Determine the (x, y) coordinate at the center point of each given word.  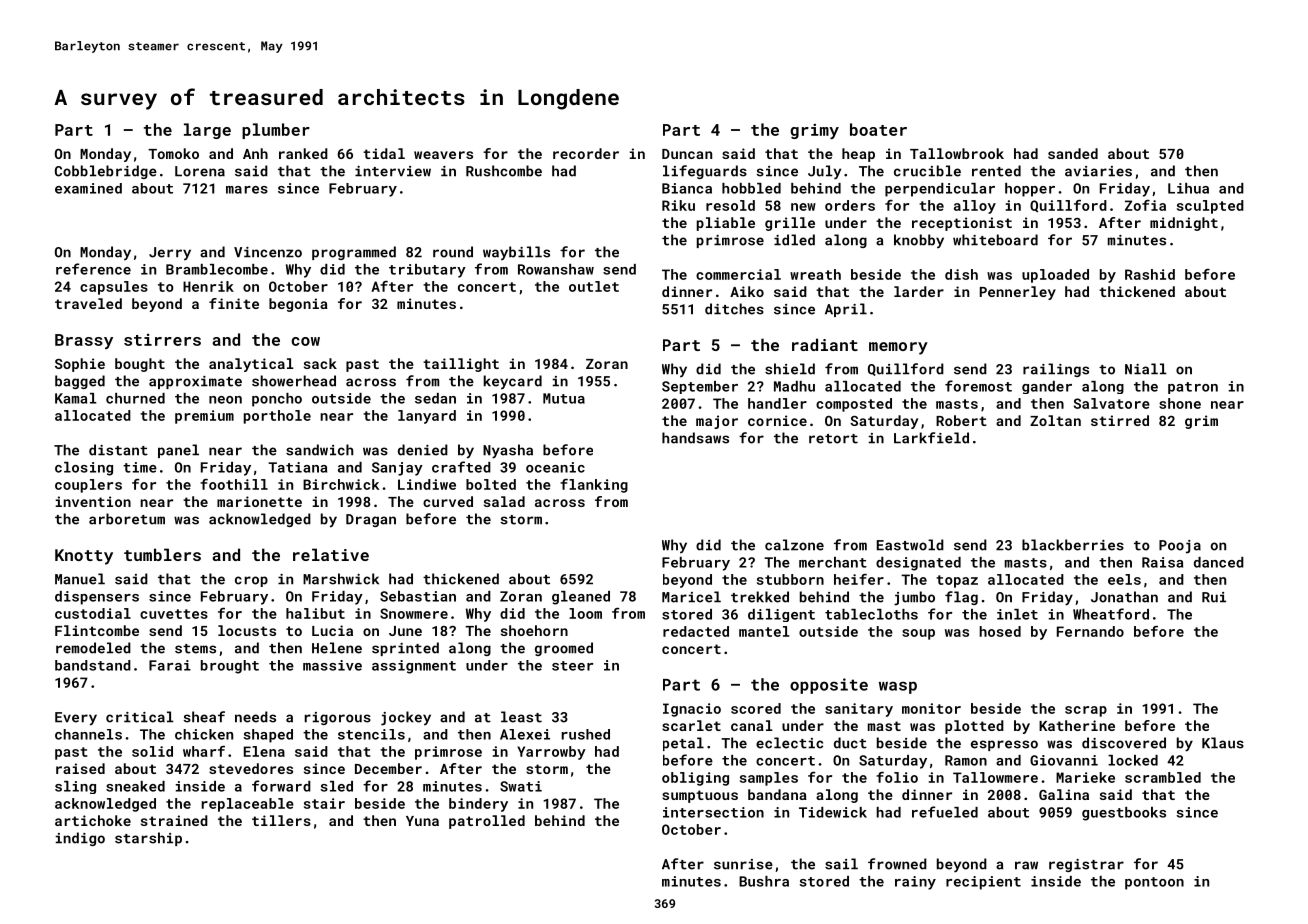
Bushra (764, 881)
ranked (303, 153)
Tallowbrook (957, 153)
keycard (513, 382)
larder (919, 291)
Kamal (76, 398)
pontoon (1154, 883)
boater (878, 129)
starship (148, 839)
